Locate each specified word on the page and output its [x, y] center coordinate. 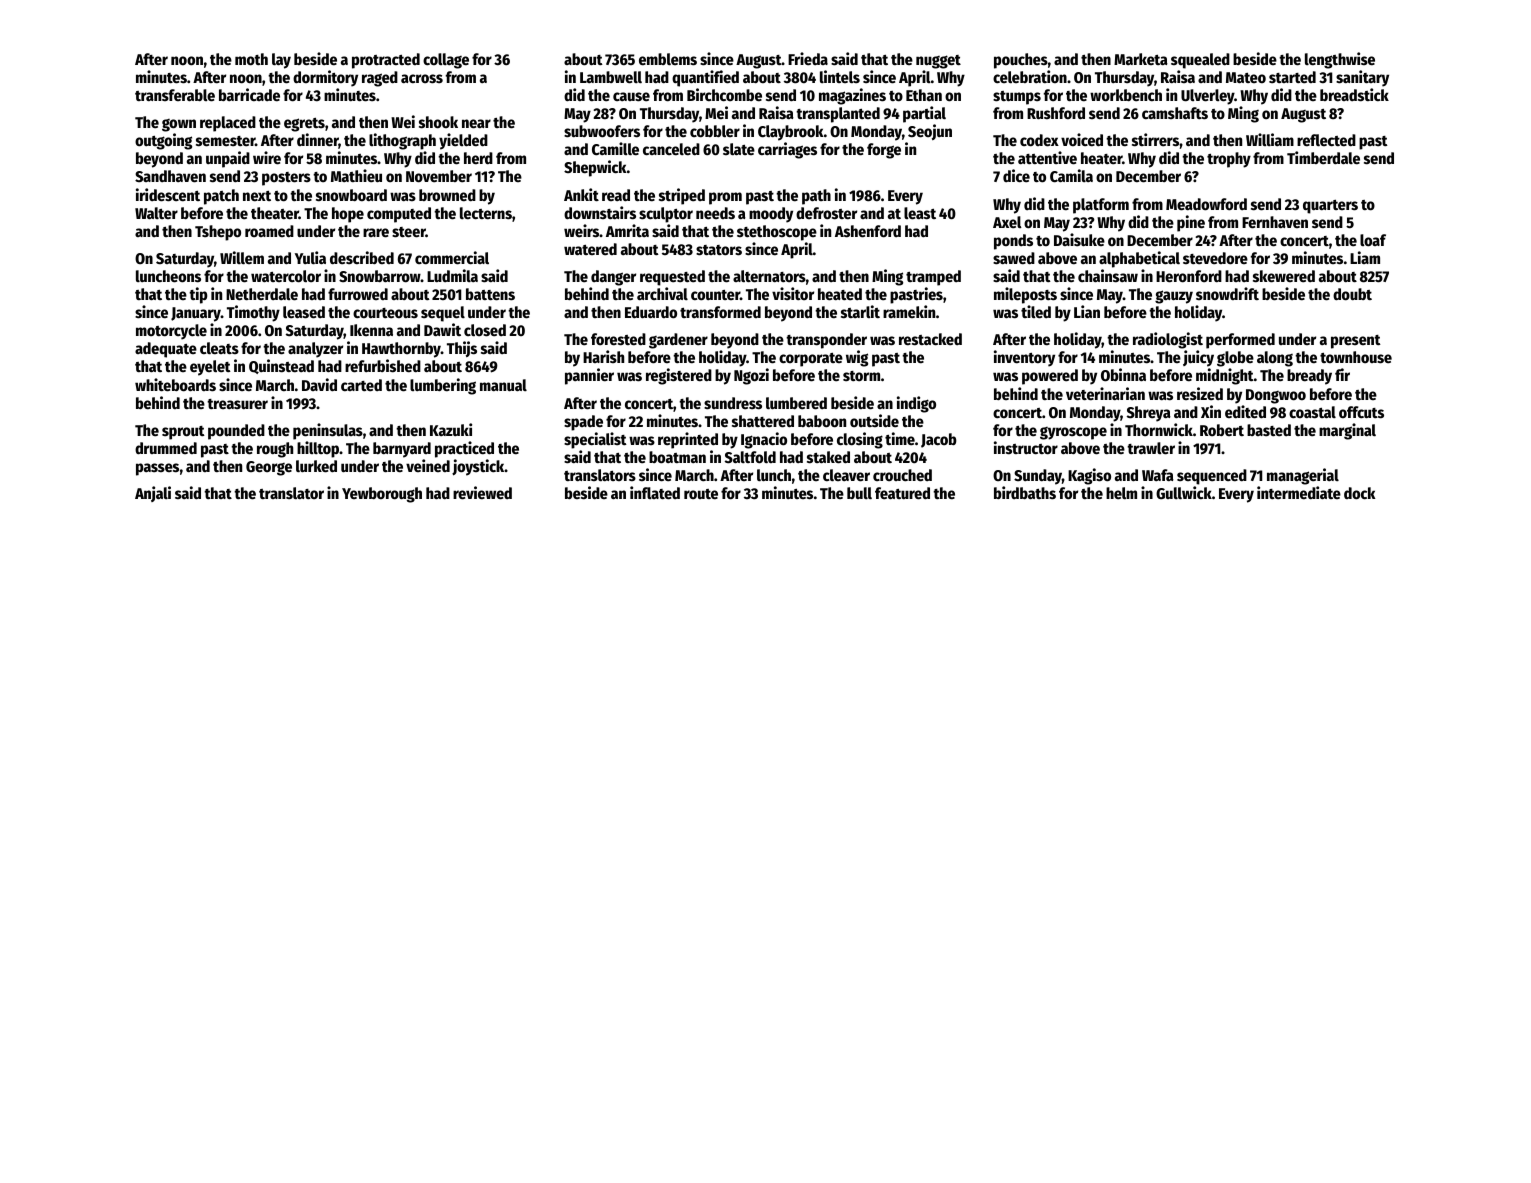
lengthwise [1340, 60]
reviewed [482, 493]
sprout [183, 433]
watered [590, 249]
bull [859, 493]
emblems [668, 59]
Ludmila [452, 275]
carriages [787, 150]
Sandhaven [170, 176]
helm [1121, 493]
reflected [1326, 140]
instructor [1026, 448]
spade [583, 423]
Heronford [1189, 276]
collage [446, 61]
